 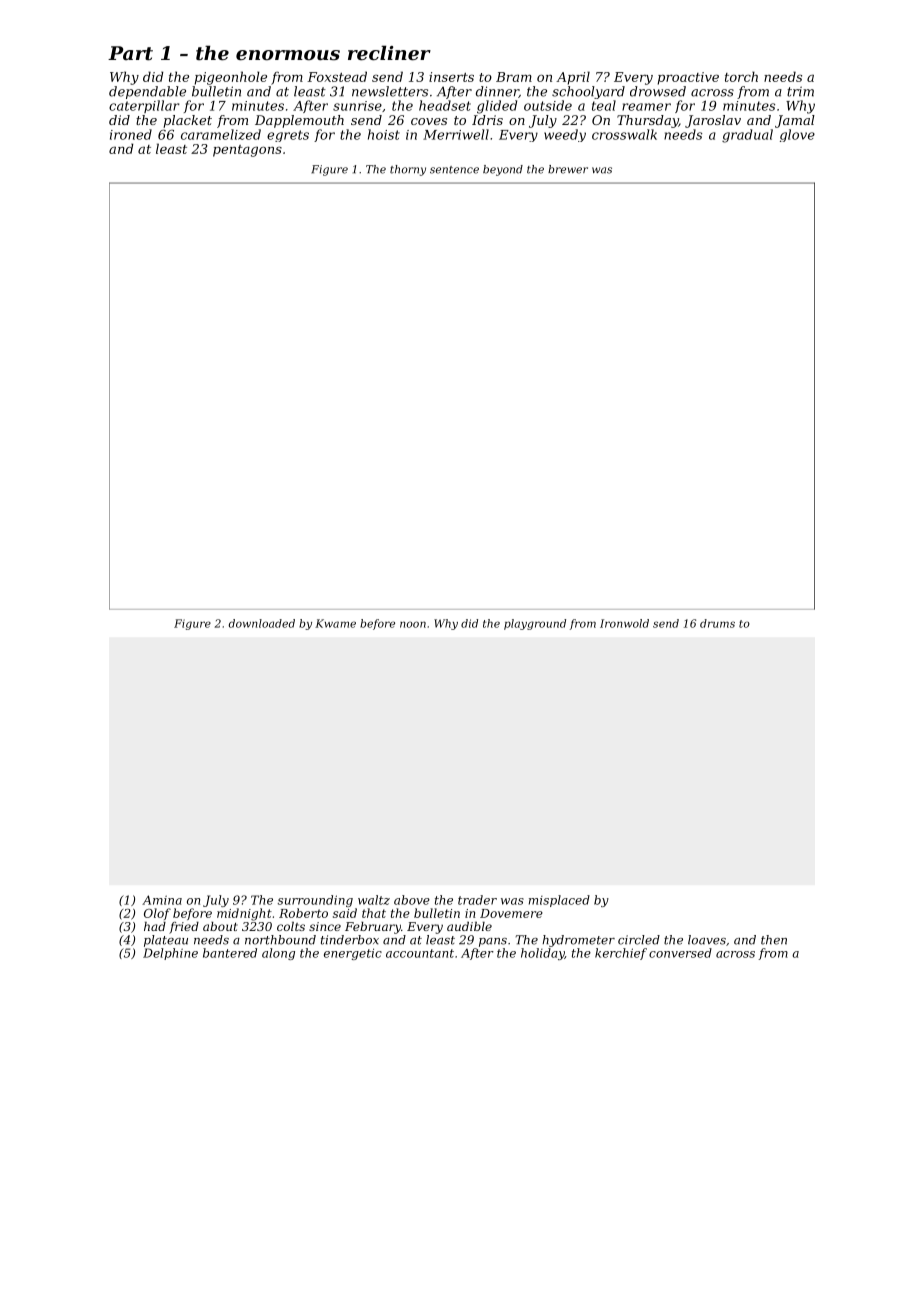 I want to click on surrounding, so click(x=315, y=901).
